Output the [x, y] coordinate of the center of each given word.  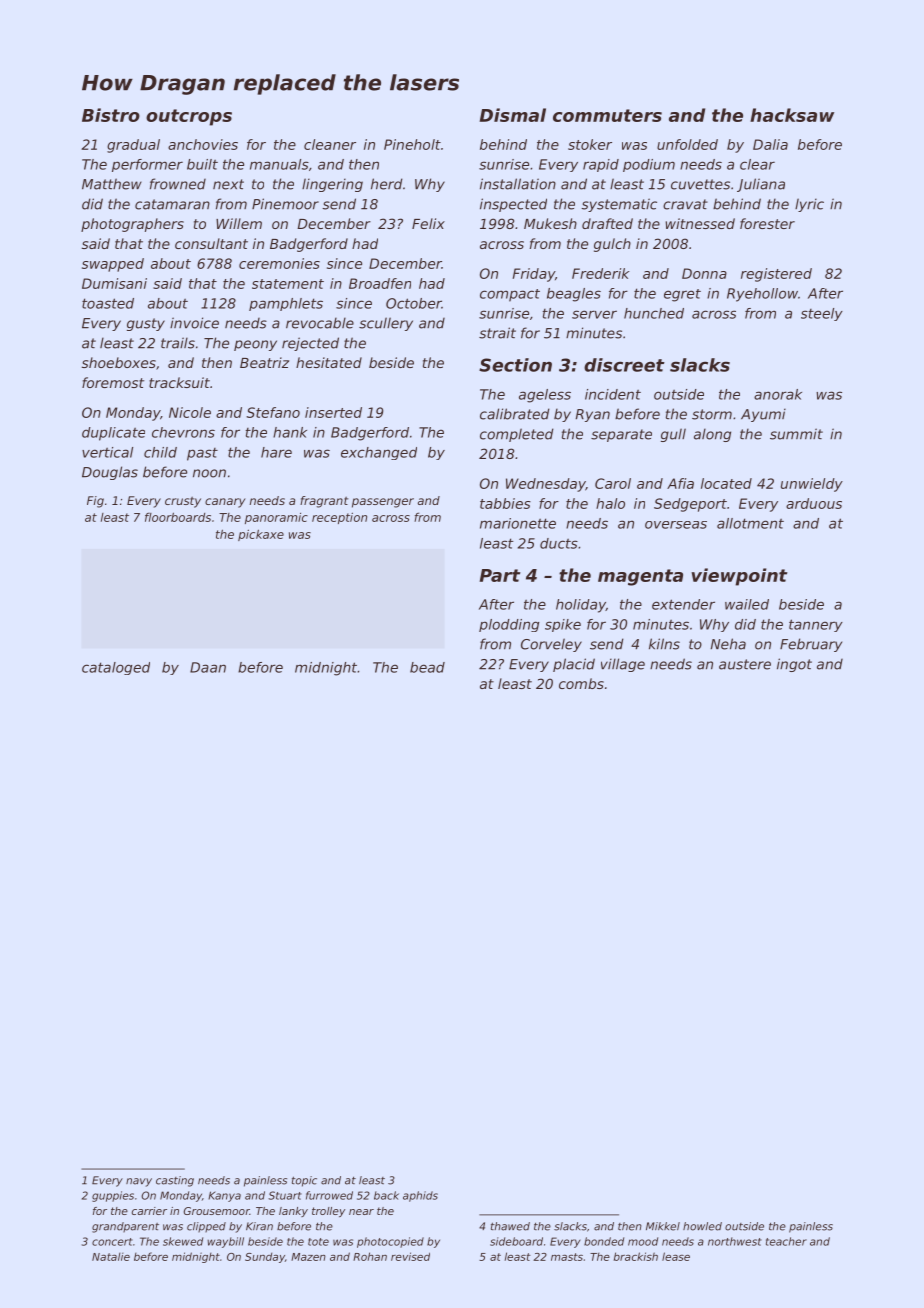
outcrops [189, 117]
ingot [794, 665]
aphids [420, 1196]
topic [304, 1181]
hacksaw [792, 115]
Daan [208, 667]
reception [339, 518]
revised [410, 1256]
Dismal [513, 115]
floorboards [178, 517]
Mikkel [663, 1226]
